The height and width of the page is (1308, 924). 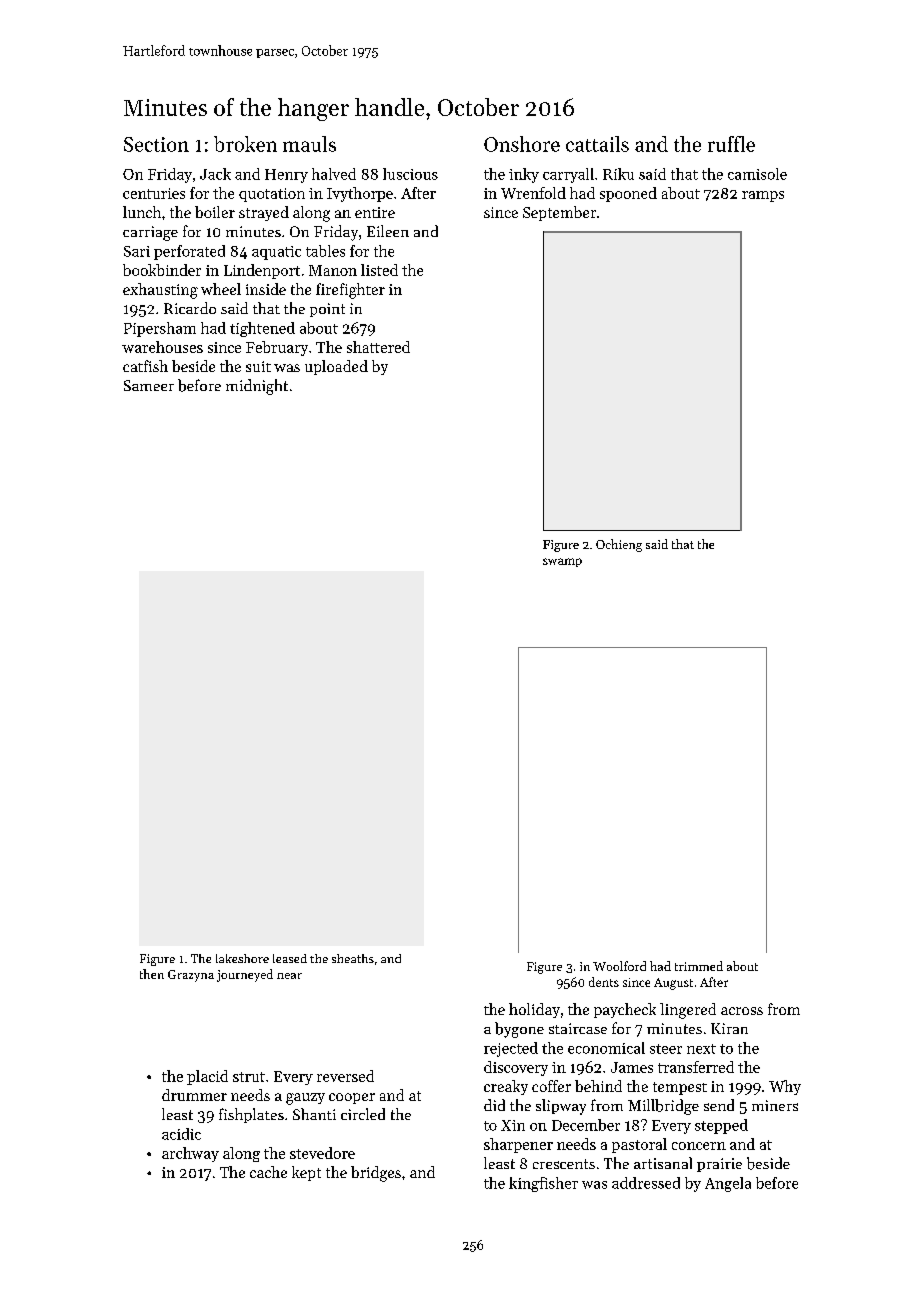 What do you see at coordinates (619, 545) in the page?
I see `Ochieng` at bounding box center [619, 545].
